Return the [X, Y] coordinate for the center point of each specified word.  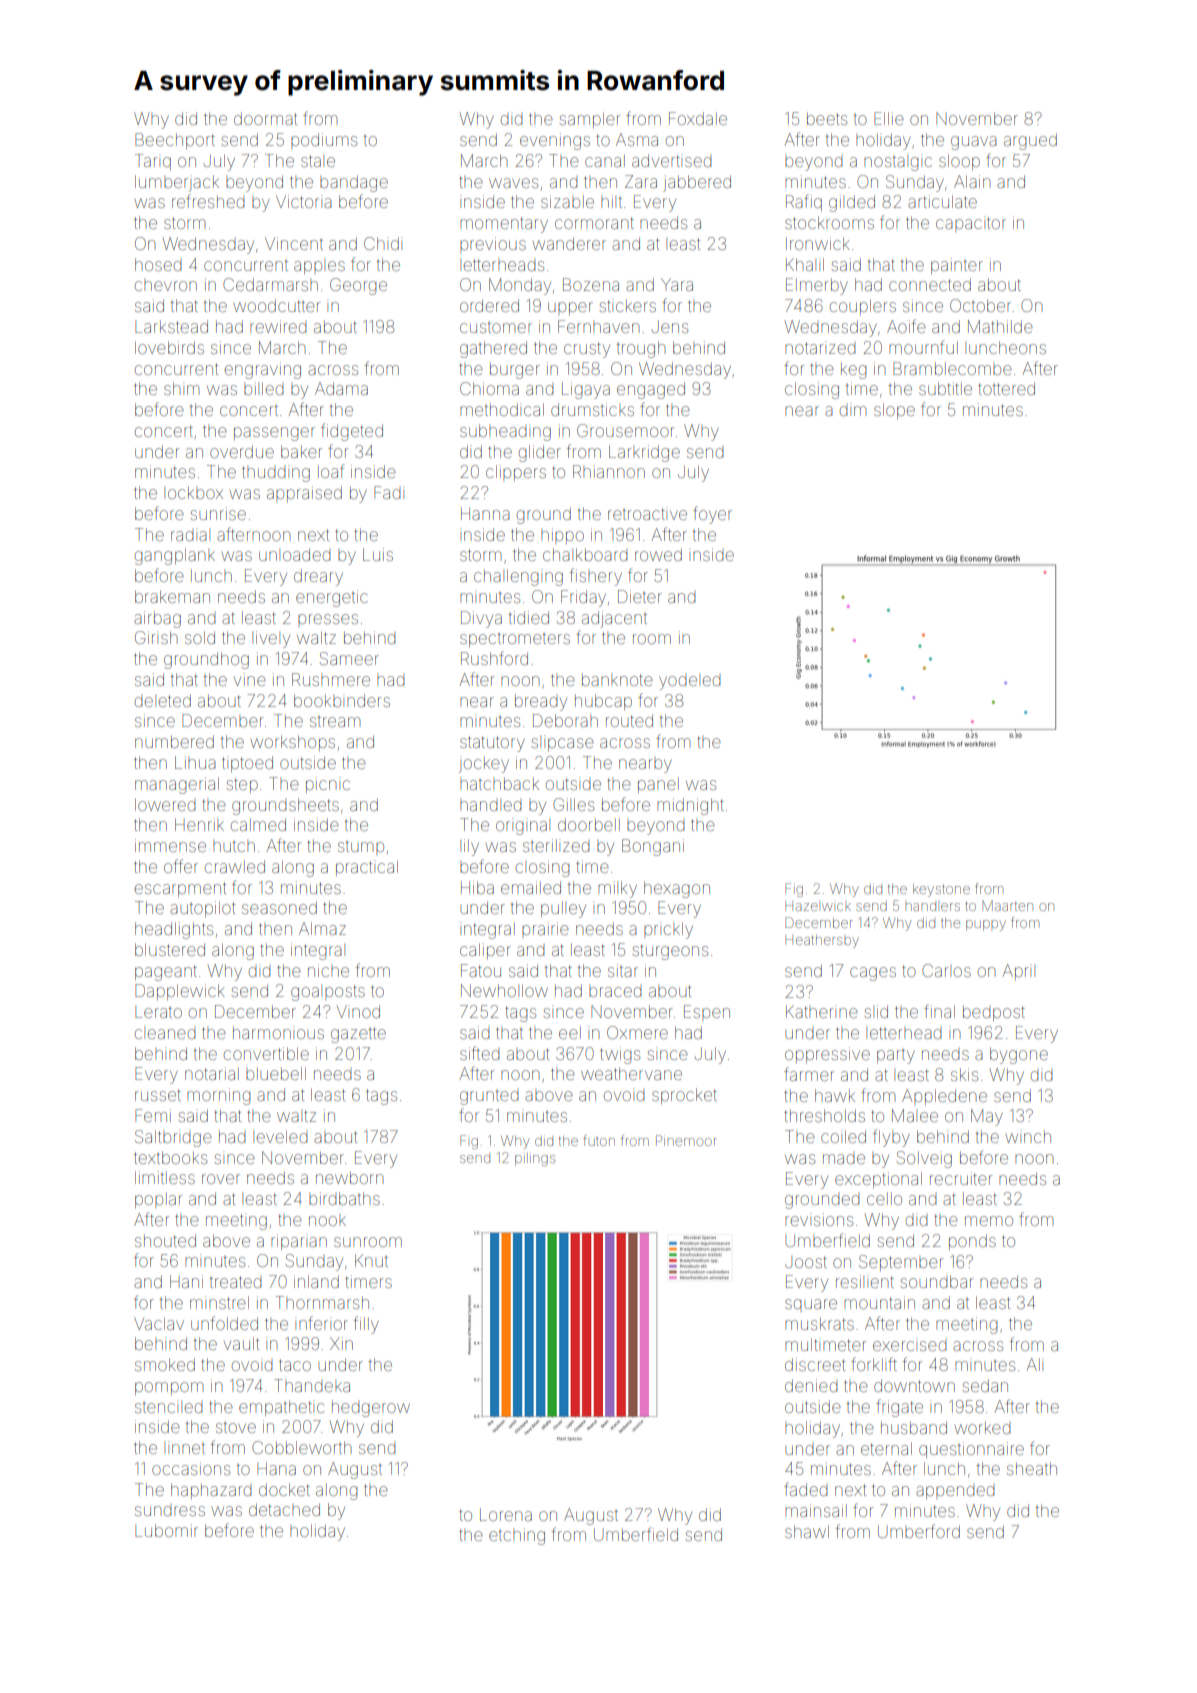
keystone [941, 890]
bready [541, 702]
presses [328, 620]
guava [974, 143]
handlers [932, 907]
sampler [590, 120]
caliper [485, 951]
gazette [358, 1035]
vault [242, 1343]
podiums [324, 141]
